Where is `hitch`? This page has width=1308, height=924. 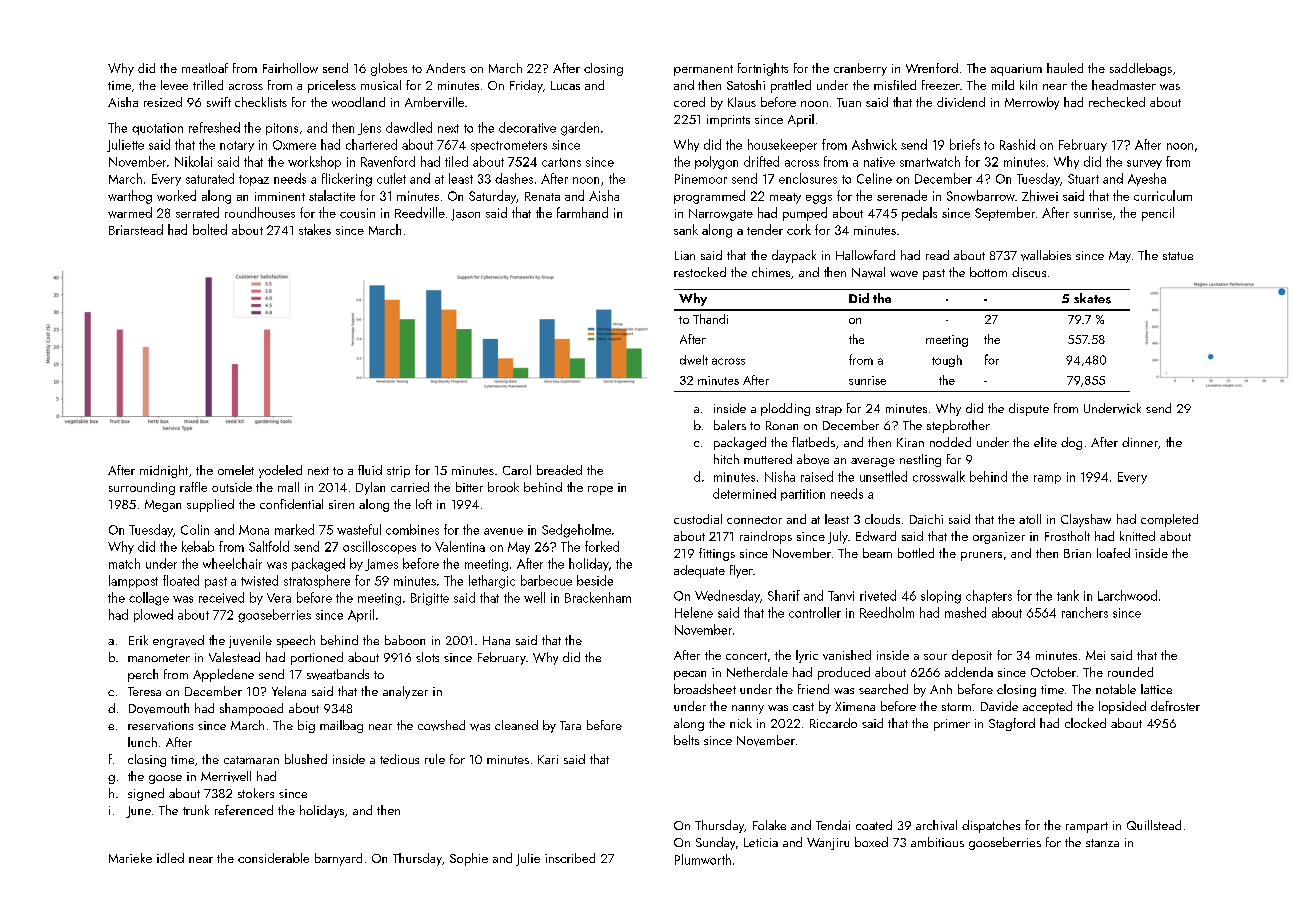 hitch is located at coordinates (726, 459).
